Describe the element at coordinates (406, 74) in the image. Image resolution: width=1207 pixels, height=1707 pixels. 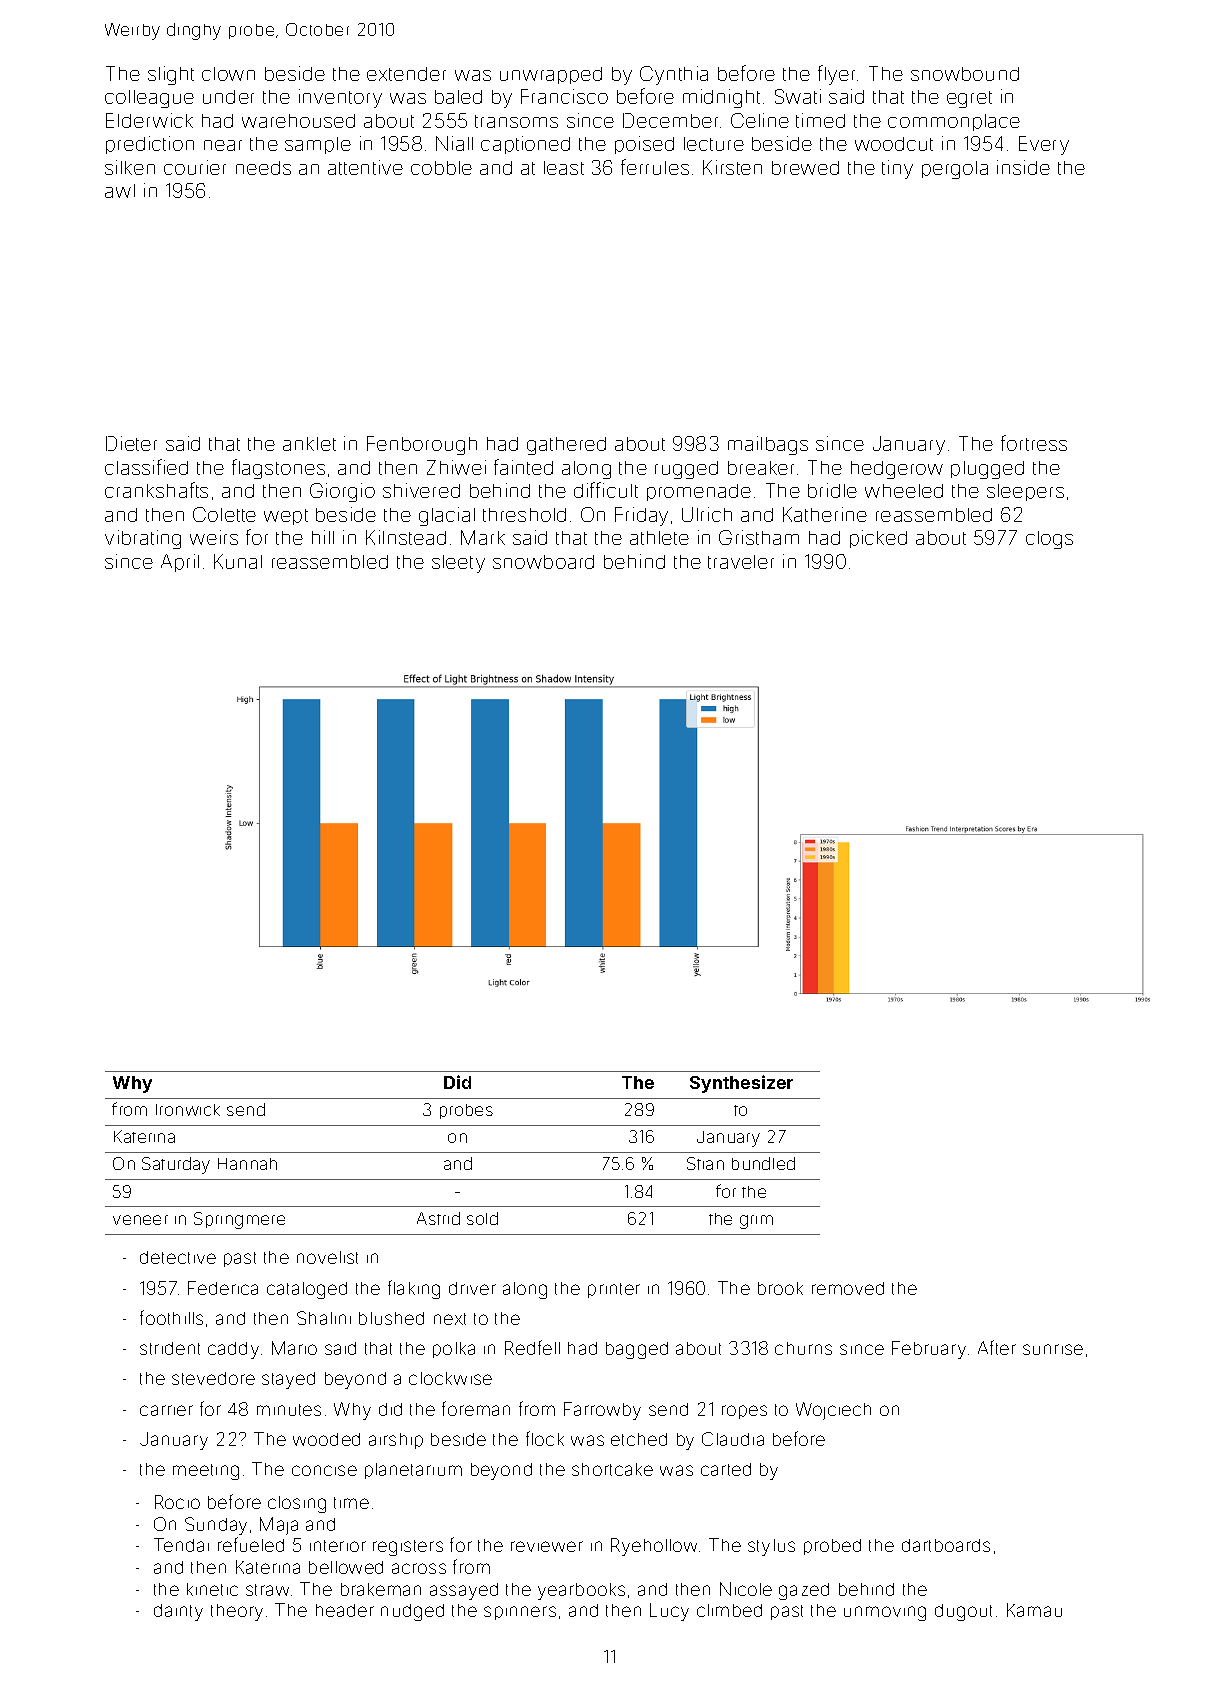
I see `extender` at that location.
